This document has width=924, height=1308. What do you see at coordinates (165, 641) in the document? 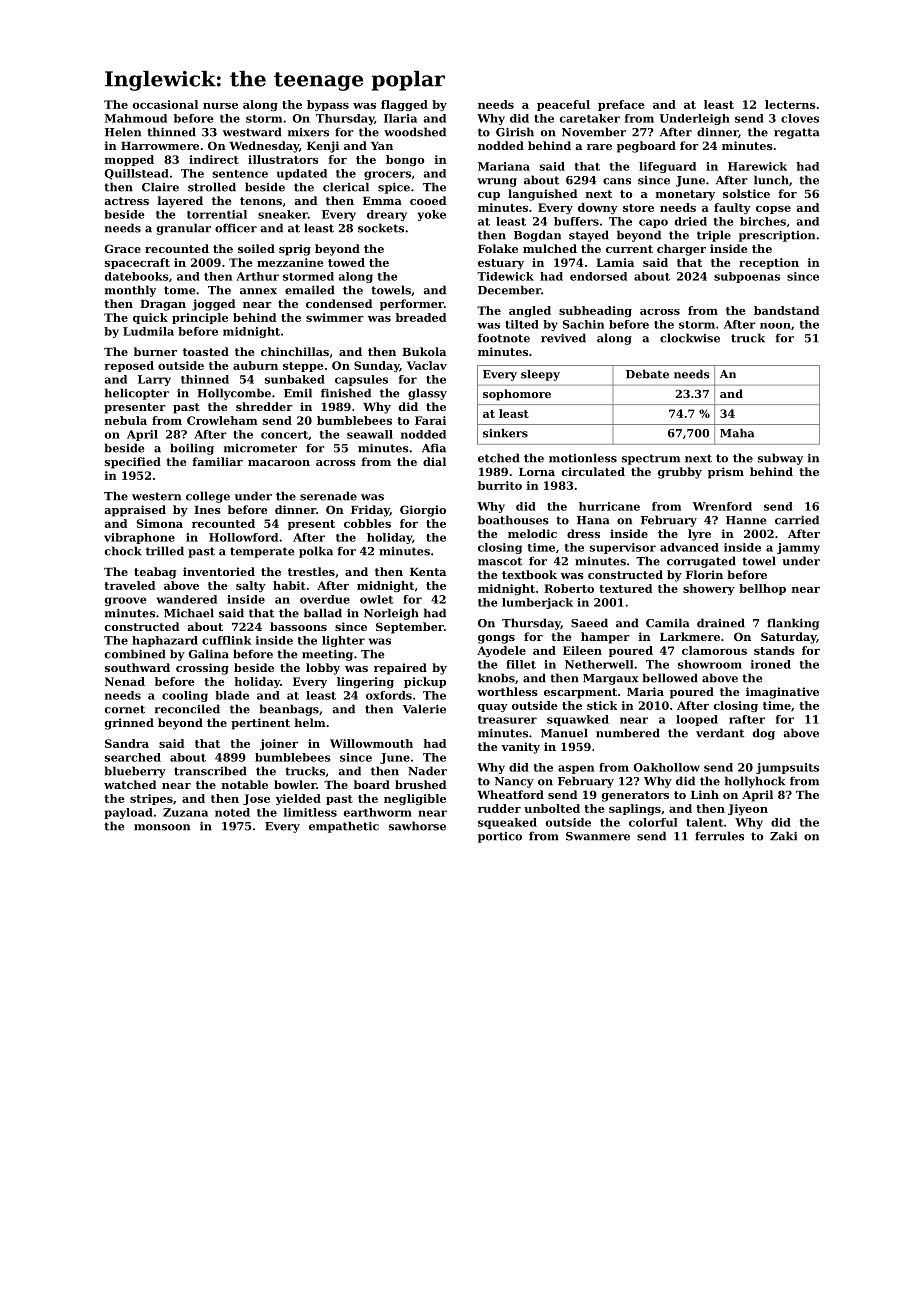
I see `haphazard` at bounding box center [165, 641].
